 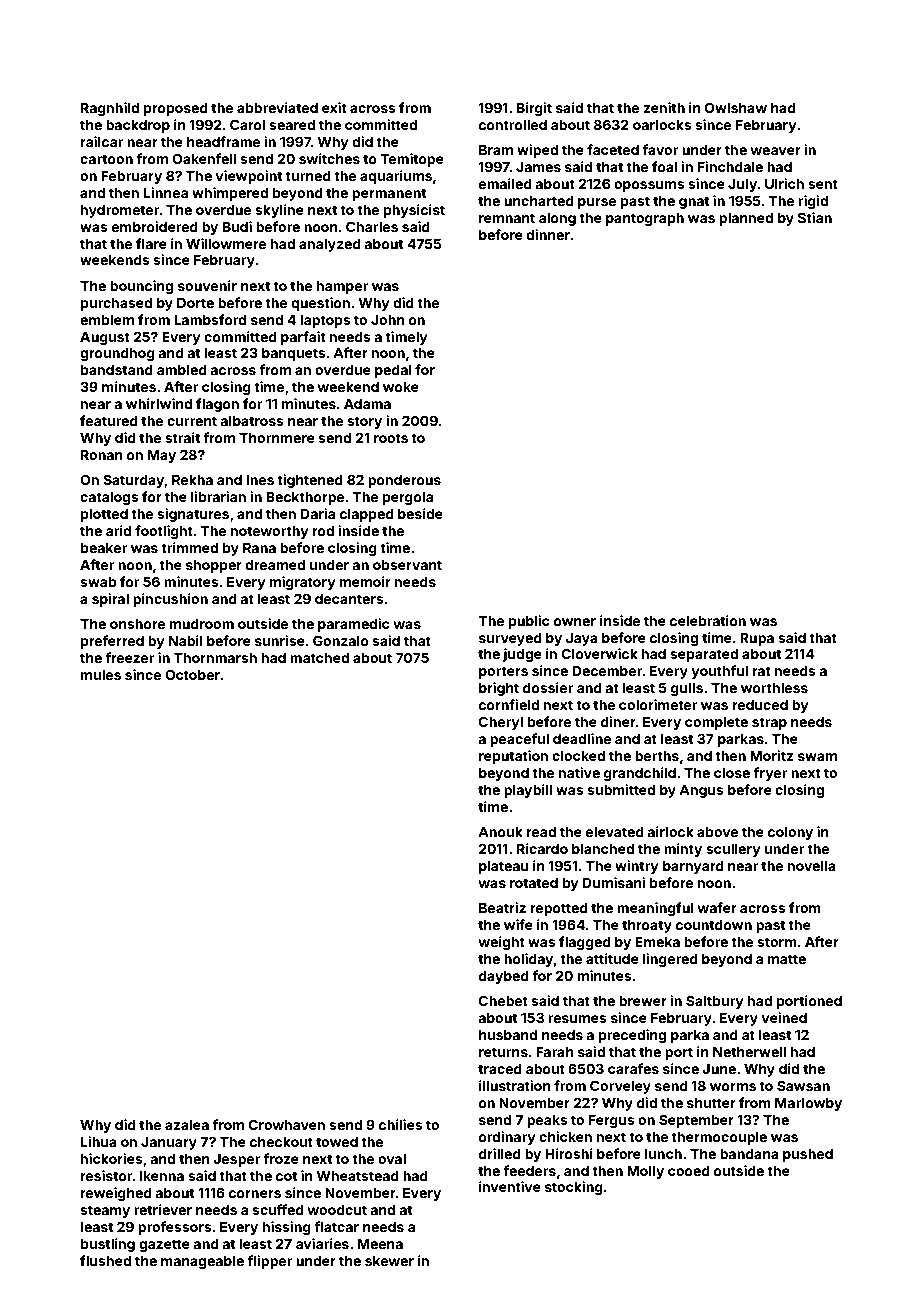 What do you see at coordinates (104, 515) in the screenshot?
I see `plotted` at bounding box center [104, 515].
